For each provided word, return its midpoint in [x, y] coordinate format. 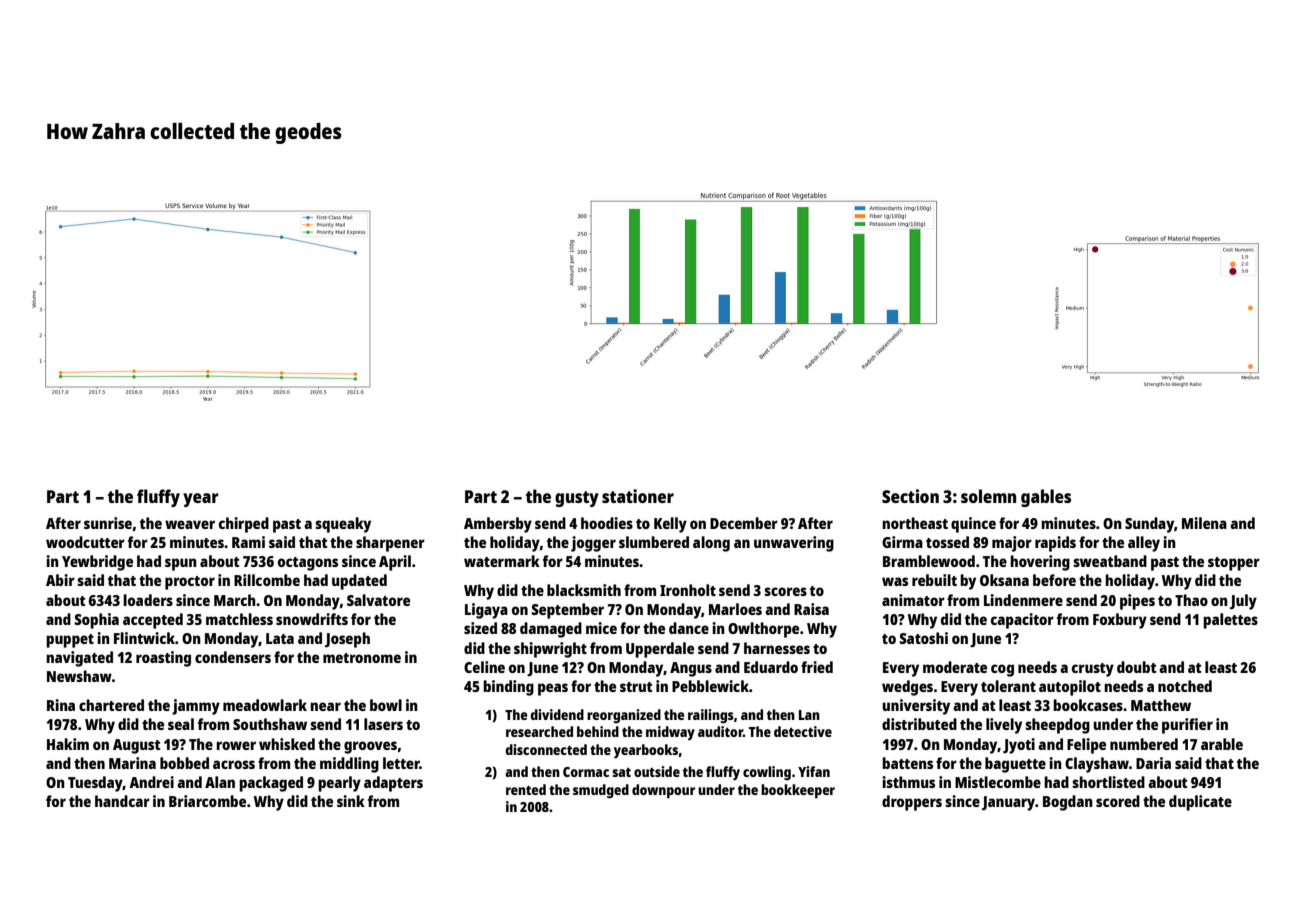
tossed [947, 542]
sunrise [108, 523]
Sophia [96, 621]
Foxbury [1120, 621]
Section [910, 496]
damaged [551, 630]
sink [351, 801]
